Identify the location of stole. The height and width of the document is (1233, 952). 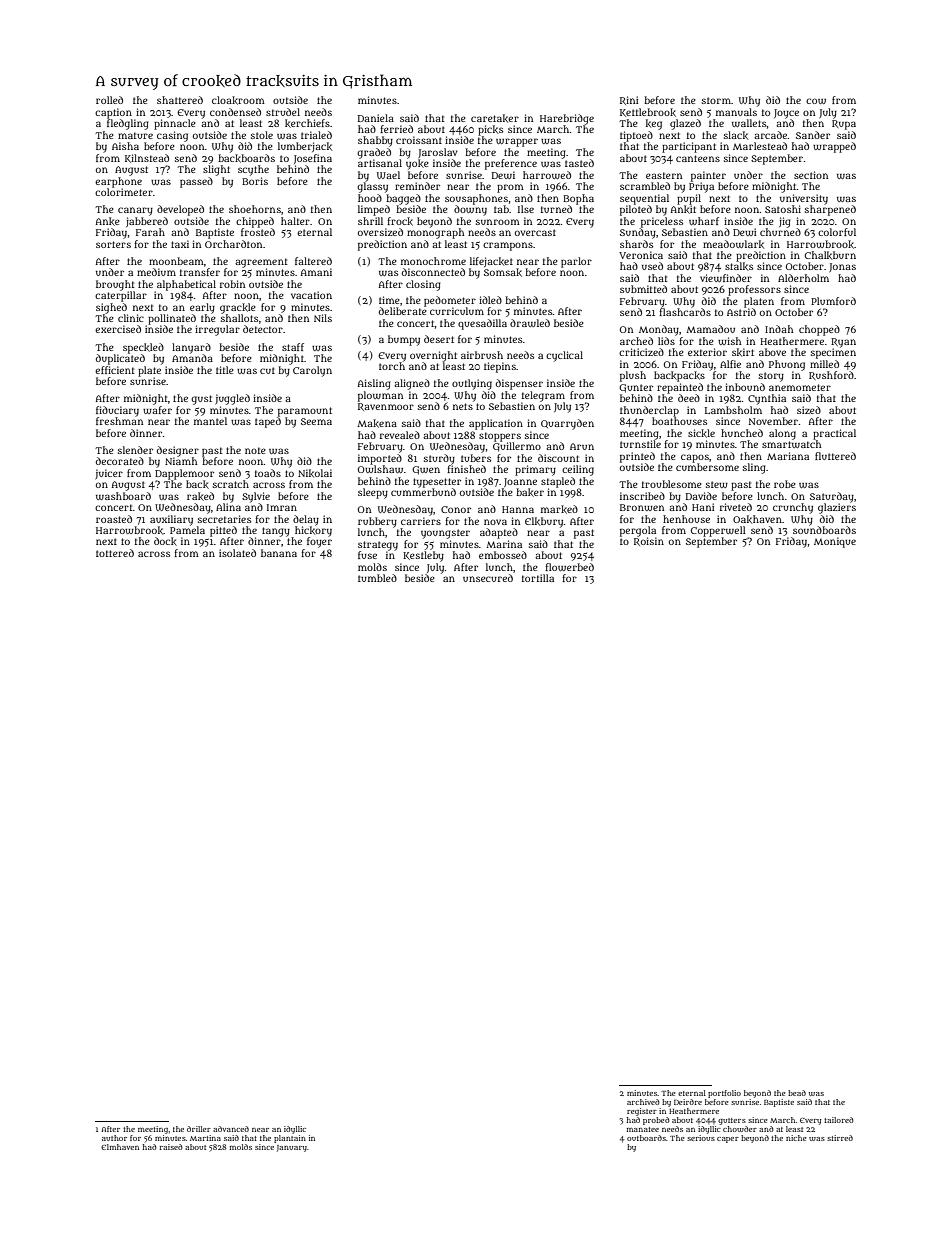
(262, 135).
